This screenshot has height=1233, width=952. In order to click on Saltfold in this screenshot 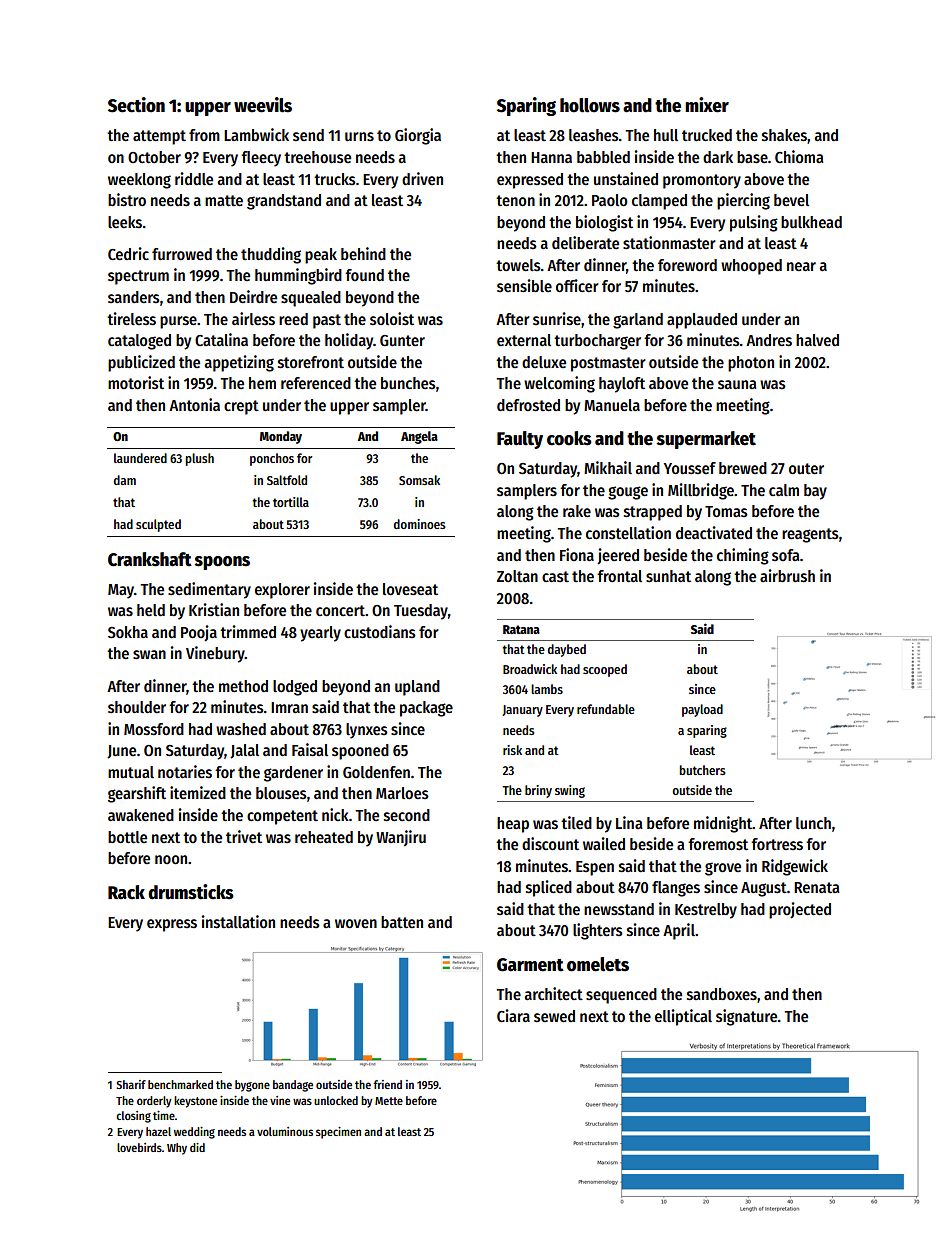, I will do `click(287, 480)`.
